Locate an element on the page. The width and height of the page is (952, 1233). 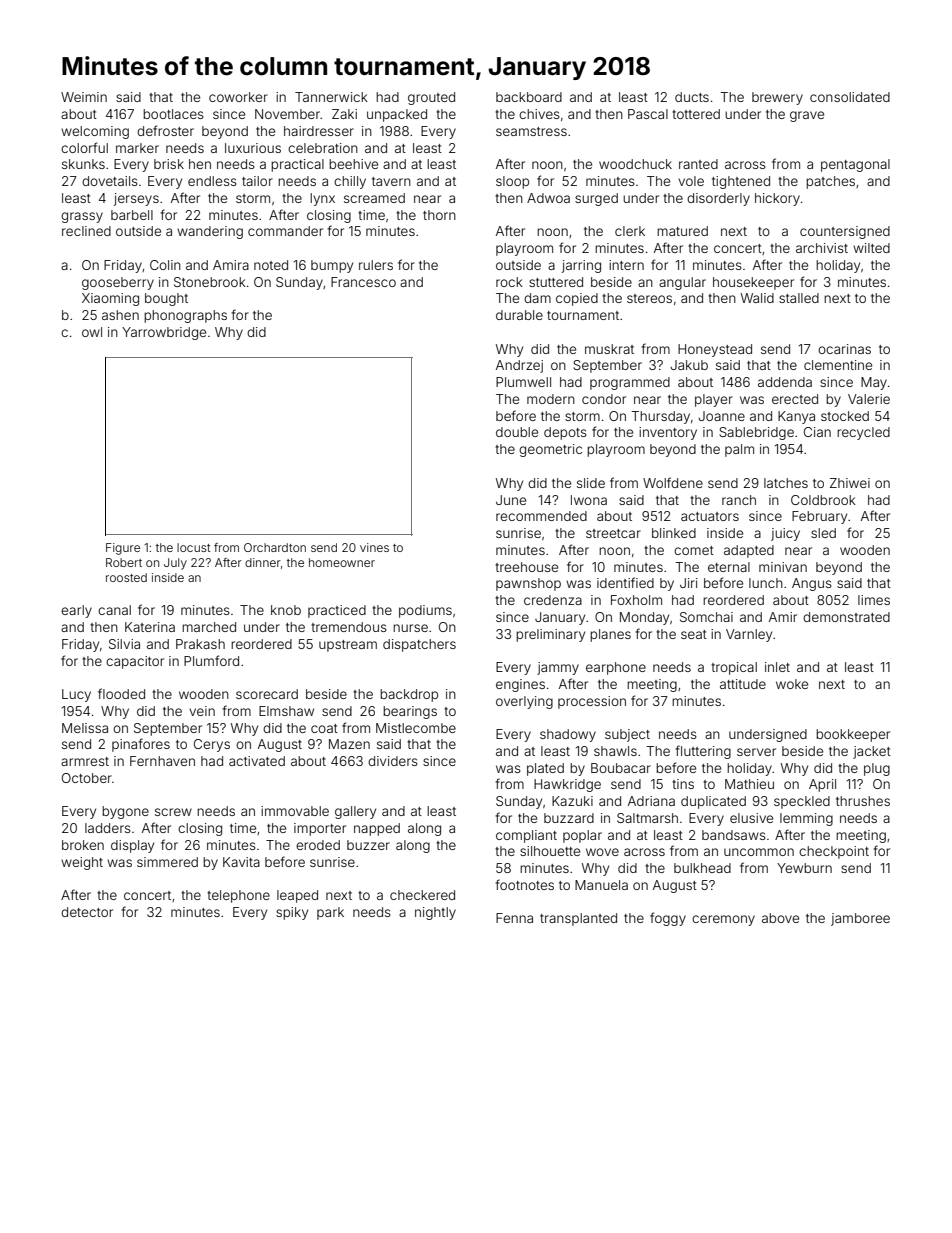
pentagonal is located at coordinates (855, 165).
